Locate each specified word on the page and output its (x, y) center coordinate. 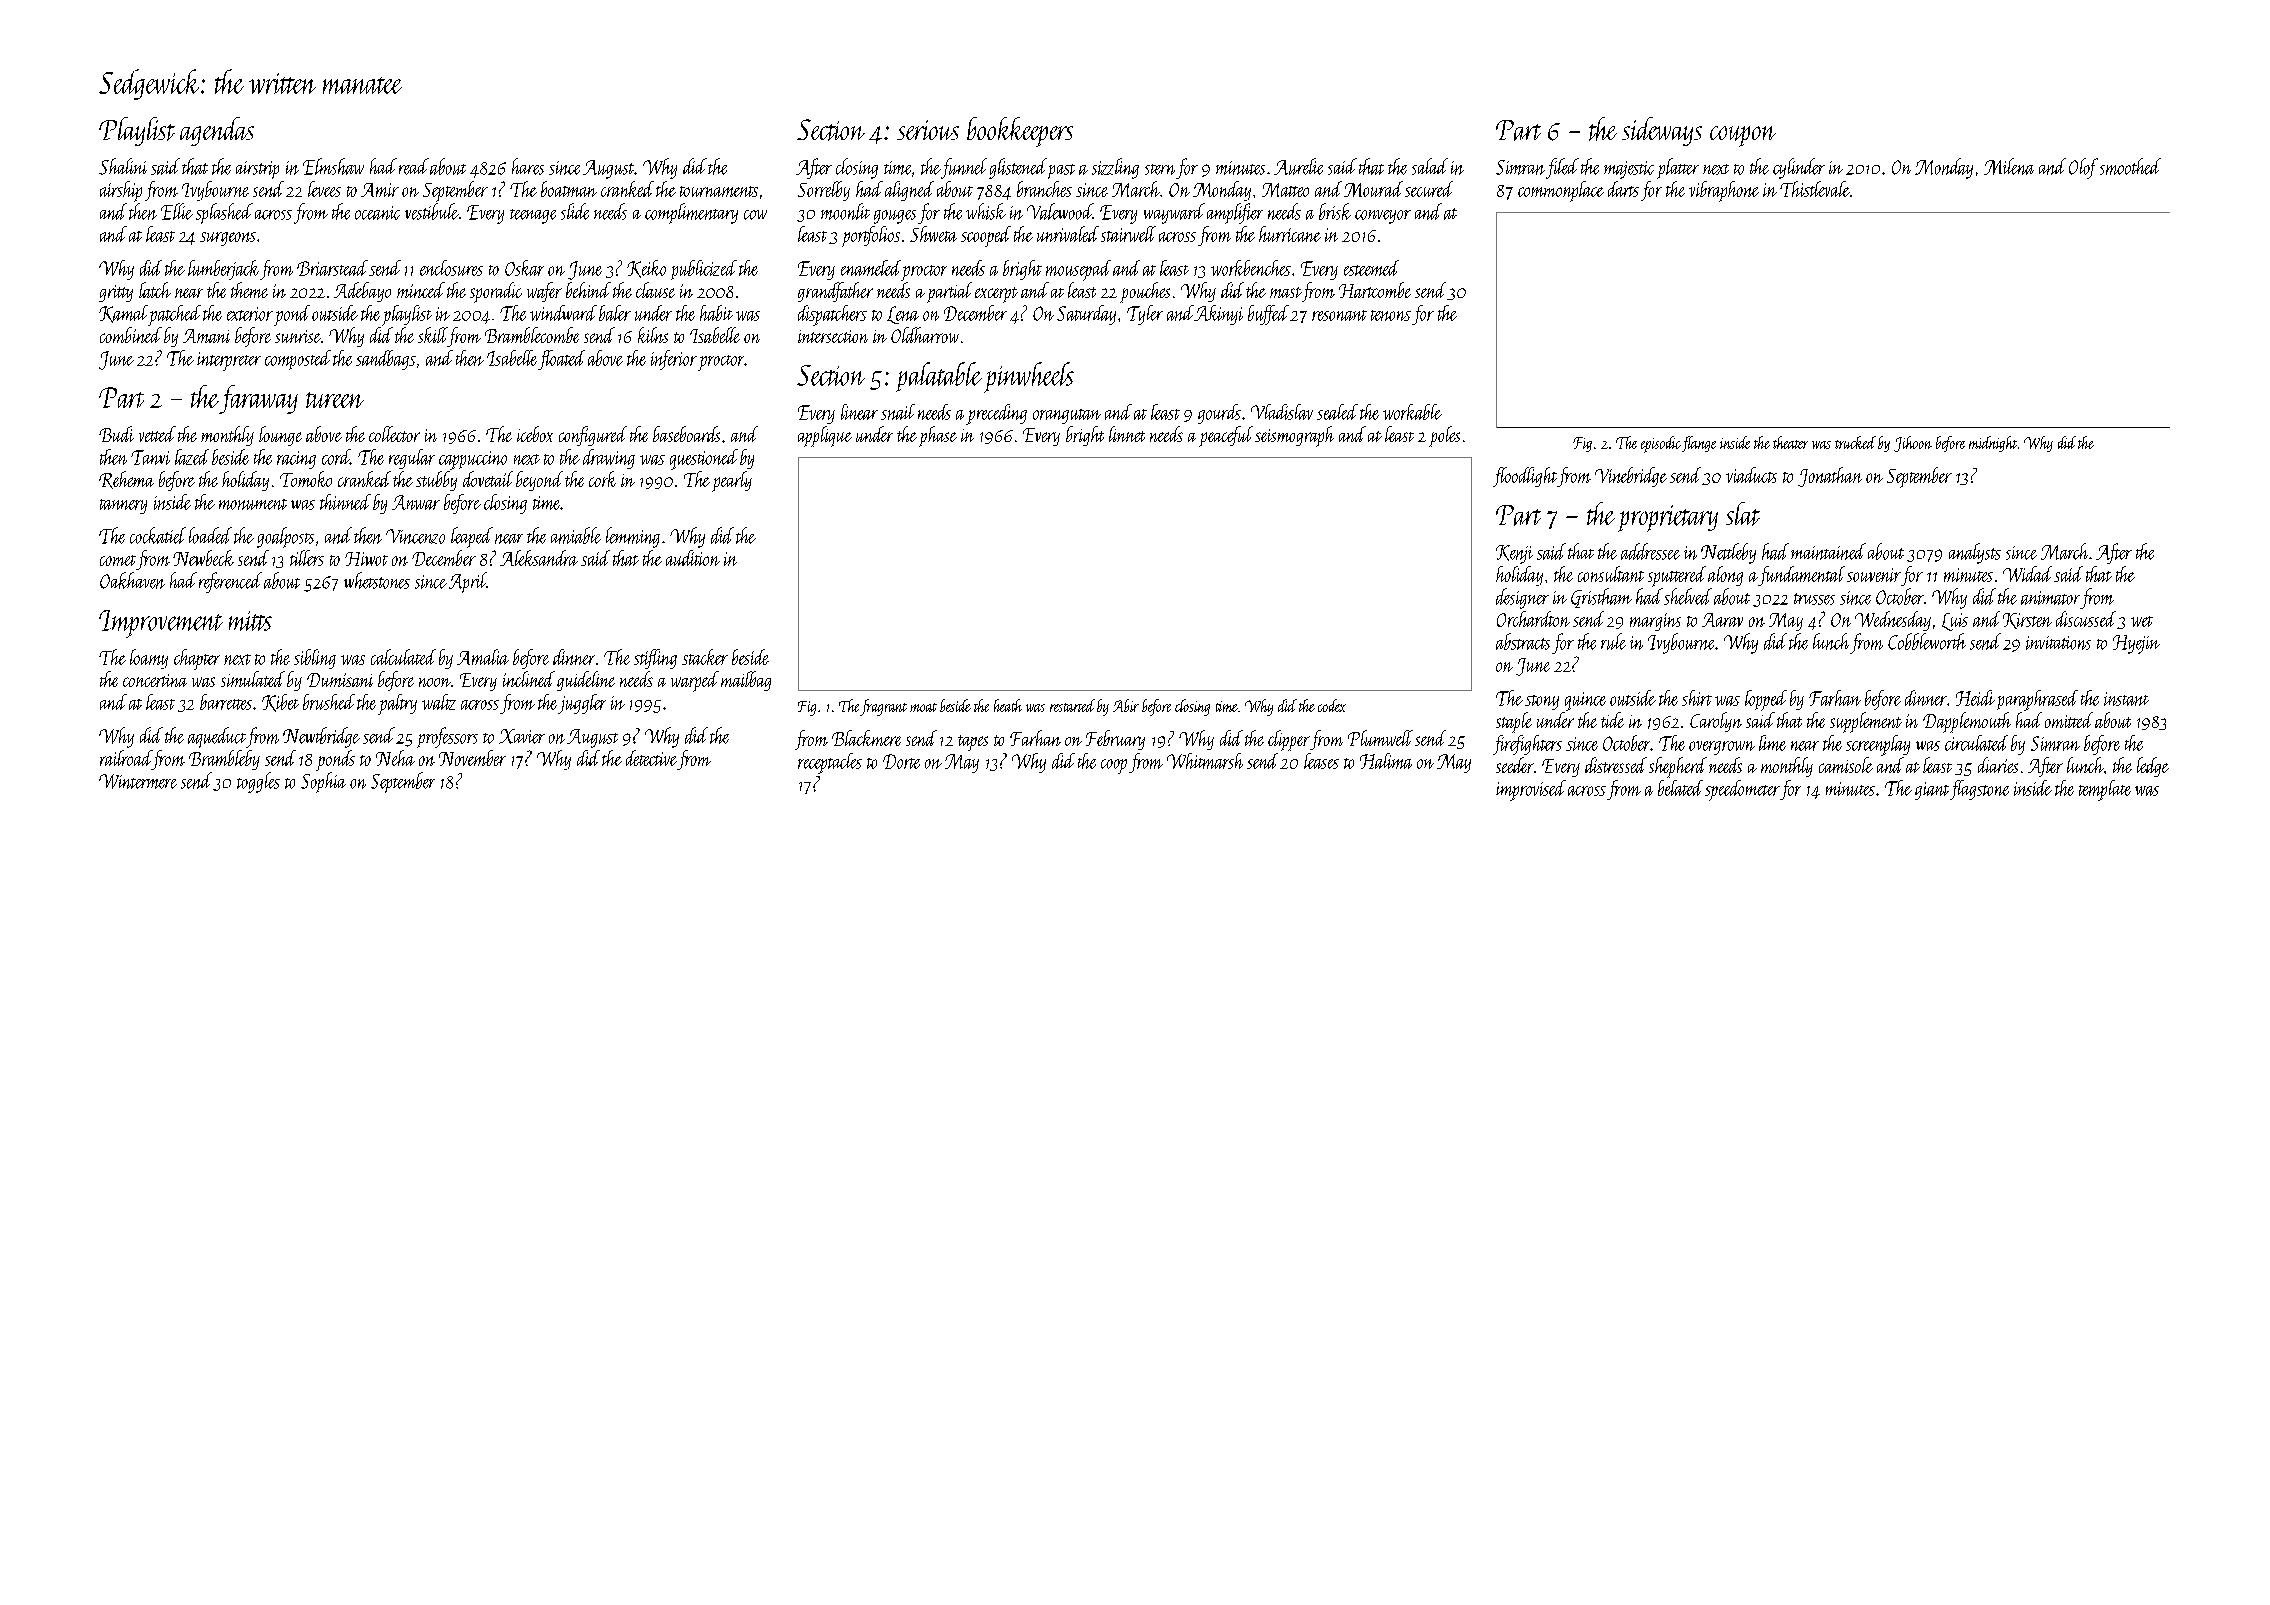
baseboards (686, 434)
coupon (1743, 136)
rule (1613, 641)
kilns (653, 335)
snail (898, 412)
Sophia (323, 782)
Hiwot (366, 559)
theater (1790, 442)
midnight (1993, 444)
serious (928, 130)
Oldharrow (925, 335)
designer (1522, 598)
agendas (217, 131)
